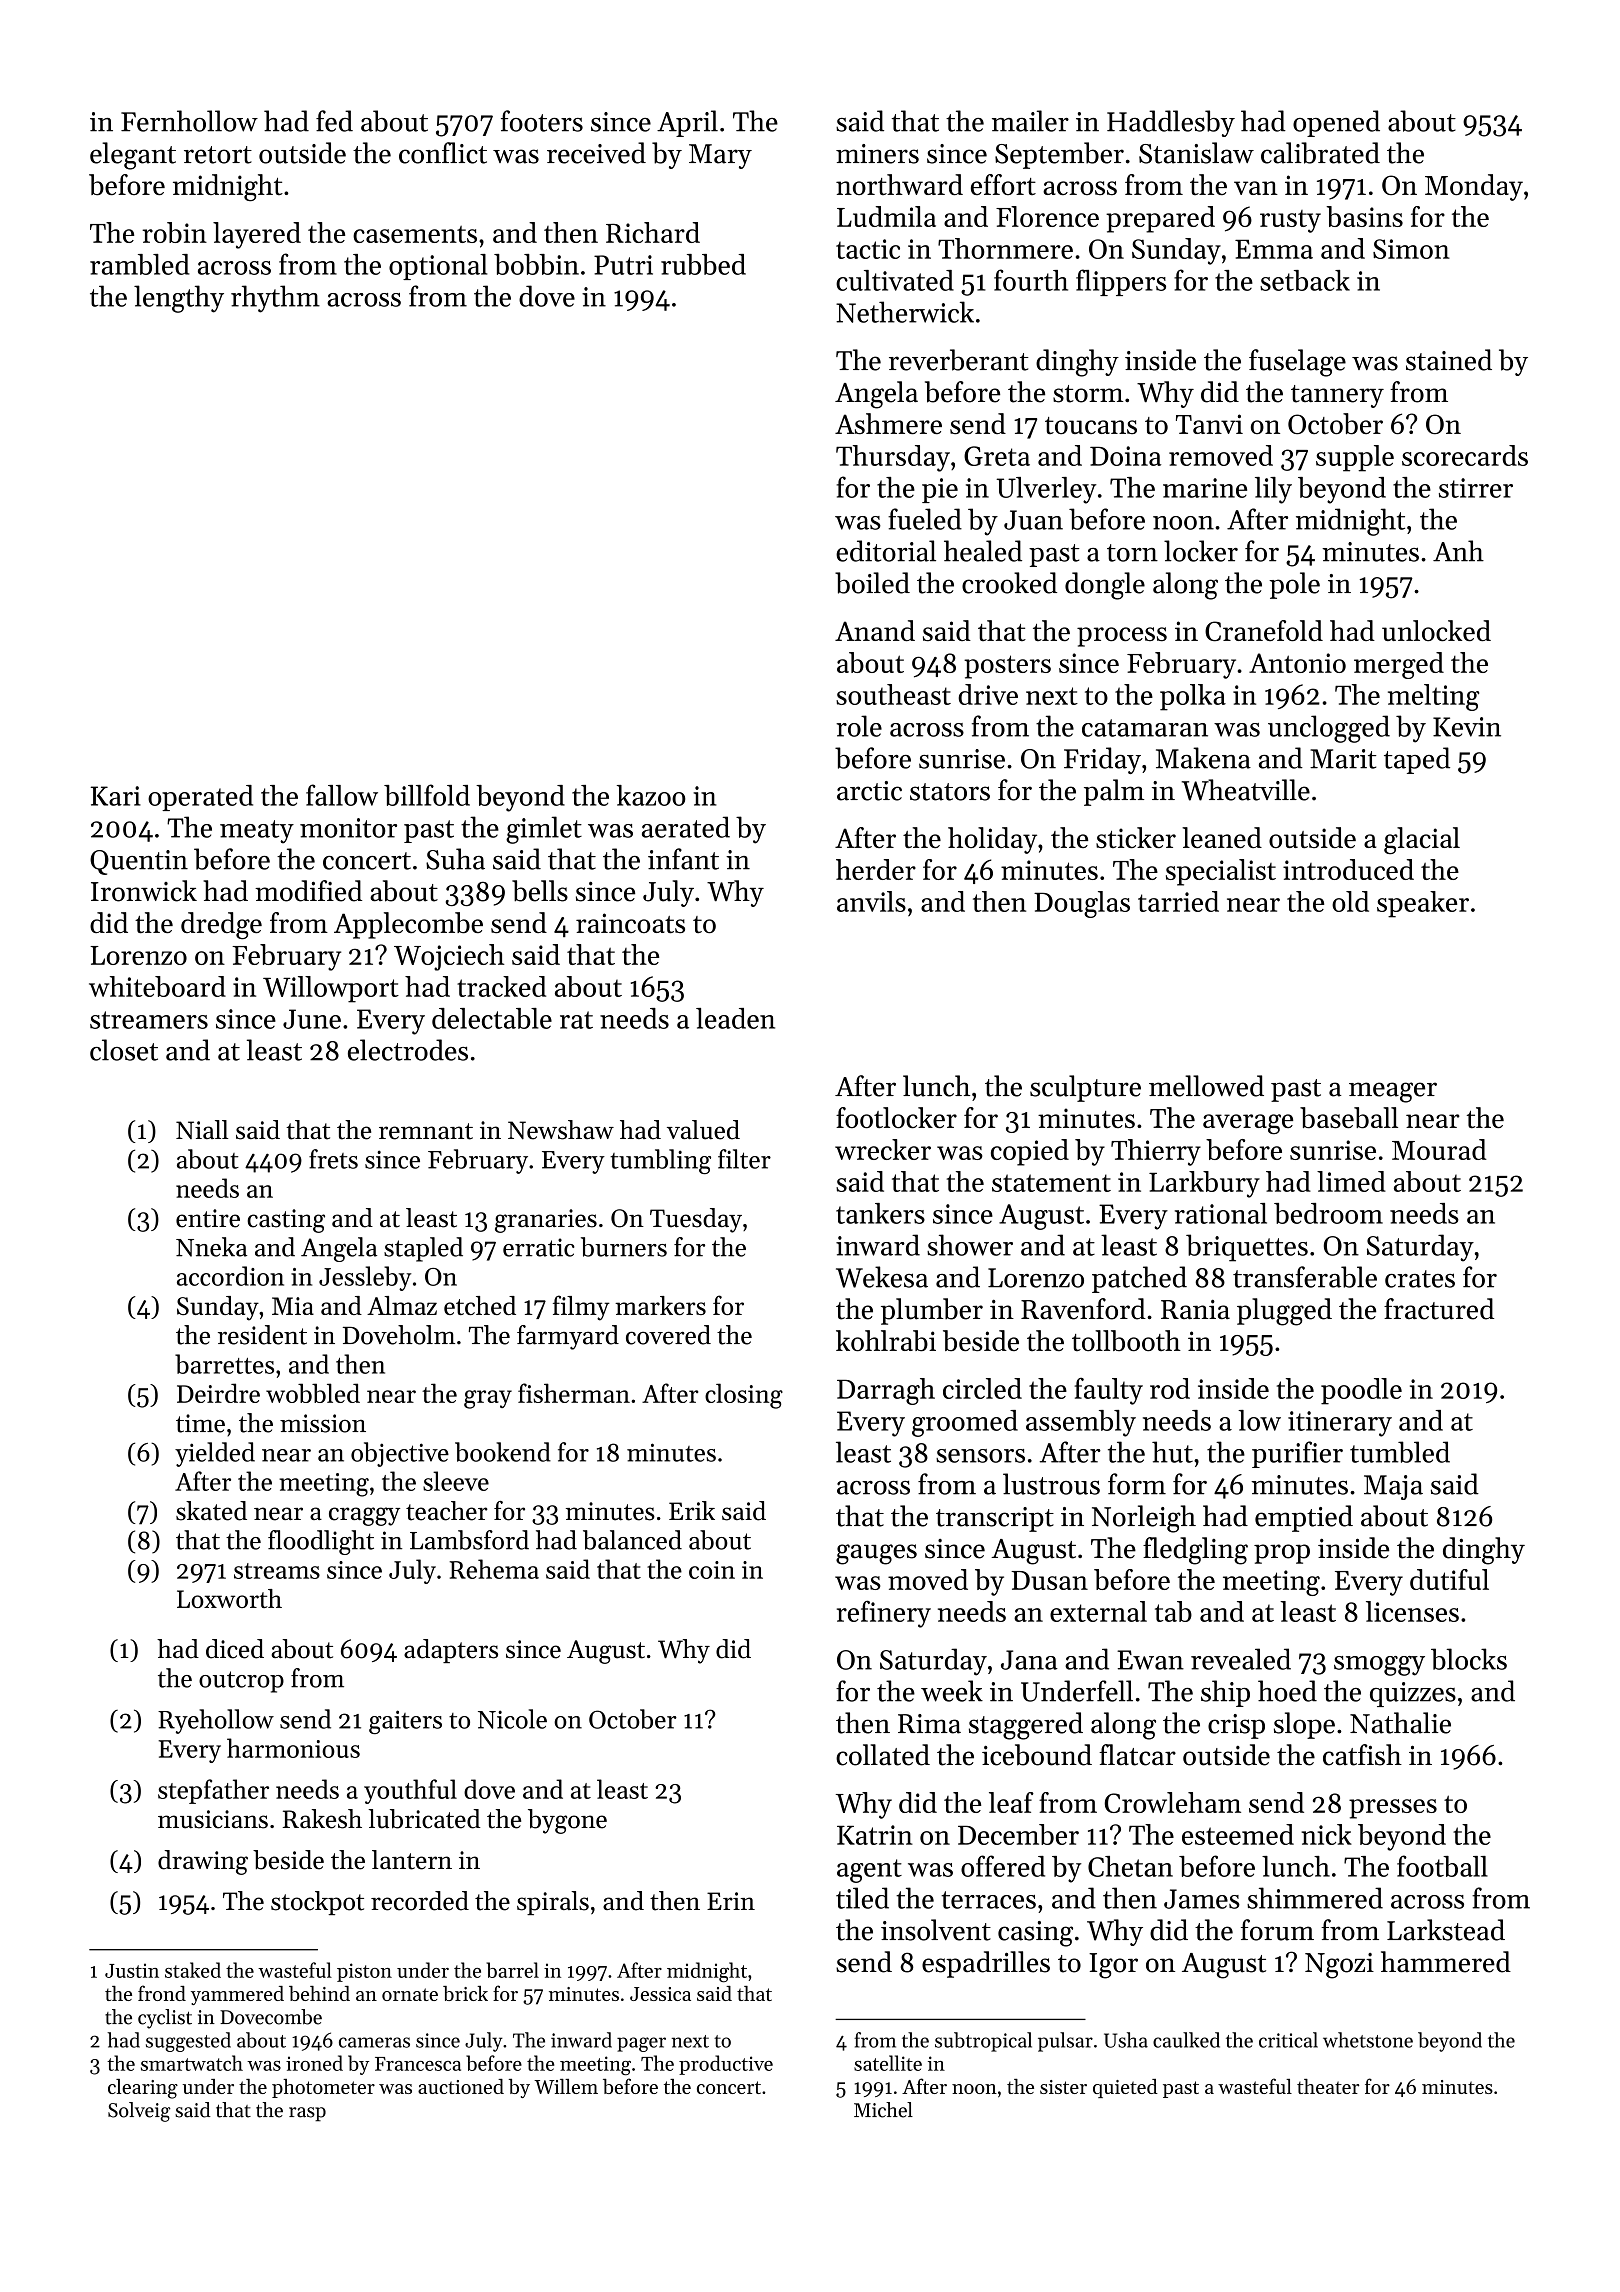 The height and width of the page is (2292, 1620). Describe the element at coordinates (1379, 1666) in the page. I see `smoggy` at that location.
